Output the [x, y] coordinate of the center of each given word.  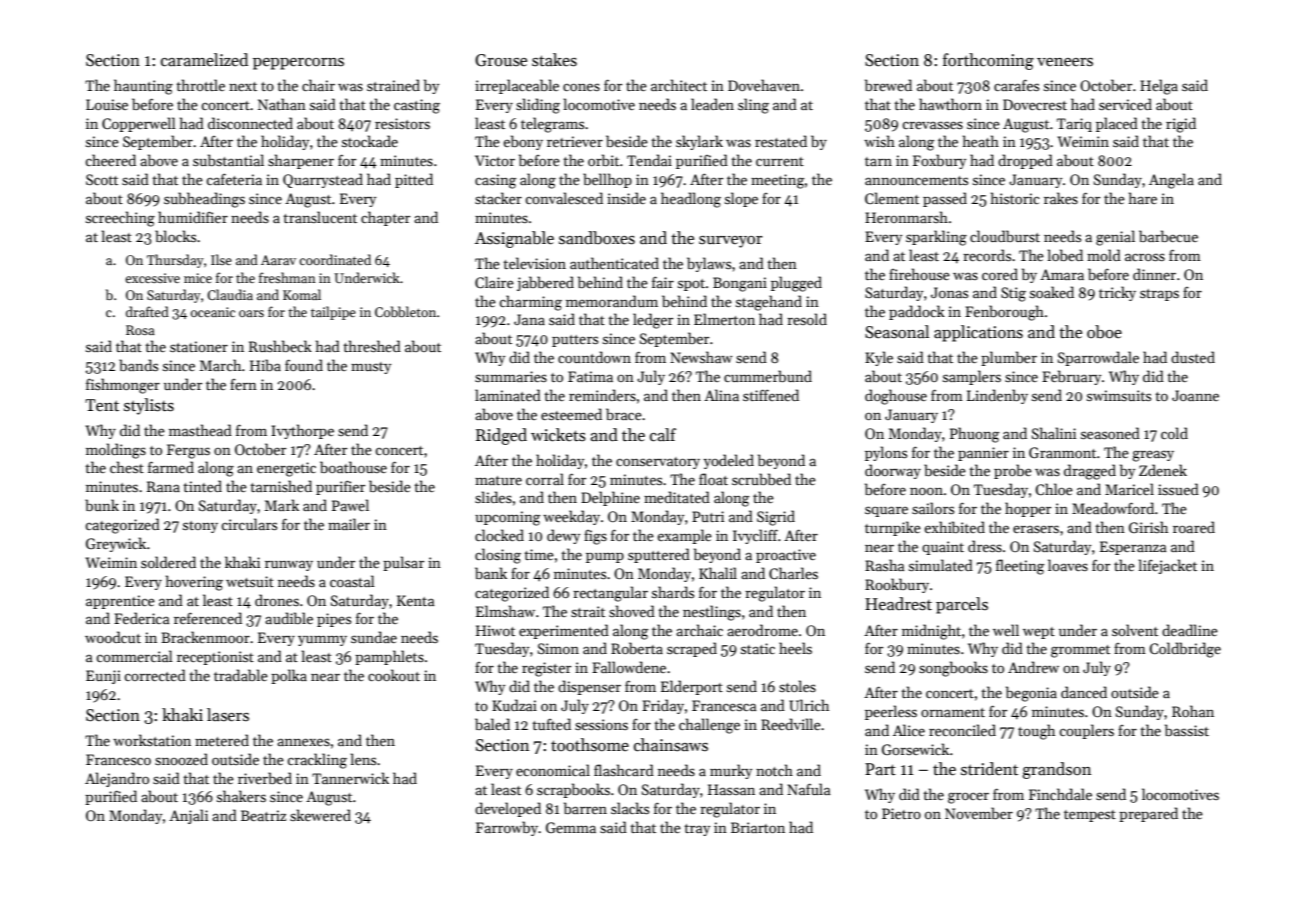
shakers [241, 796]
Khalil [718, 573]
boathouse [353, 467]
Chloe [1054, 489]
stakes [554, 60]
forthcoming [988, 61]
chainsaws [671, 745]
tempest [1090, 816]
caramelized [204, 60]
